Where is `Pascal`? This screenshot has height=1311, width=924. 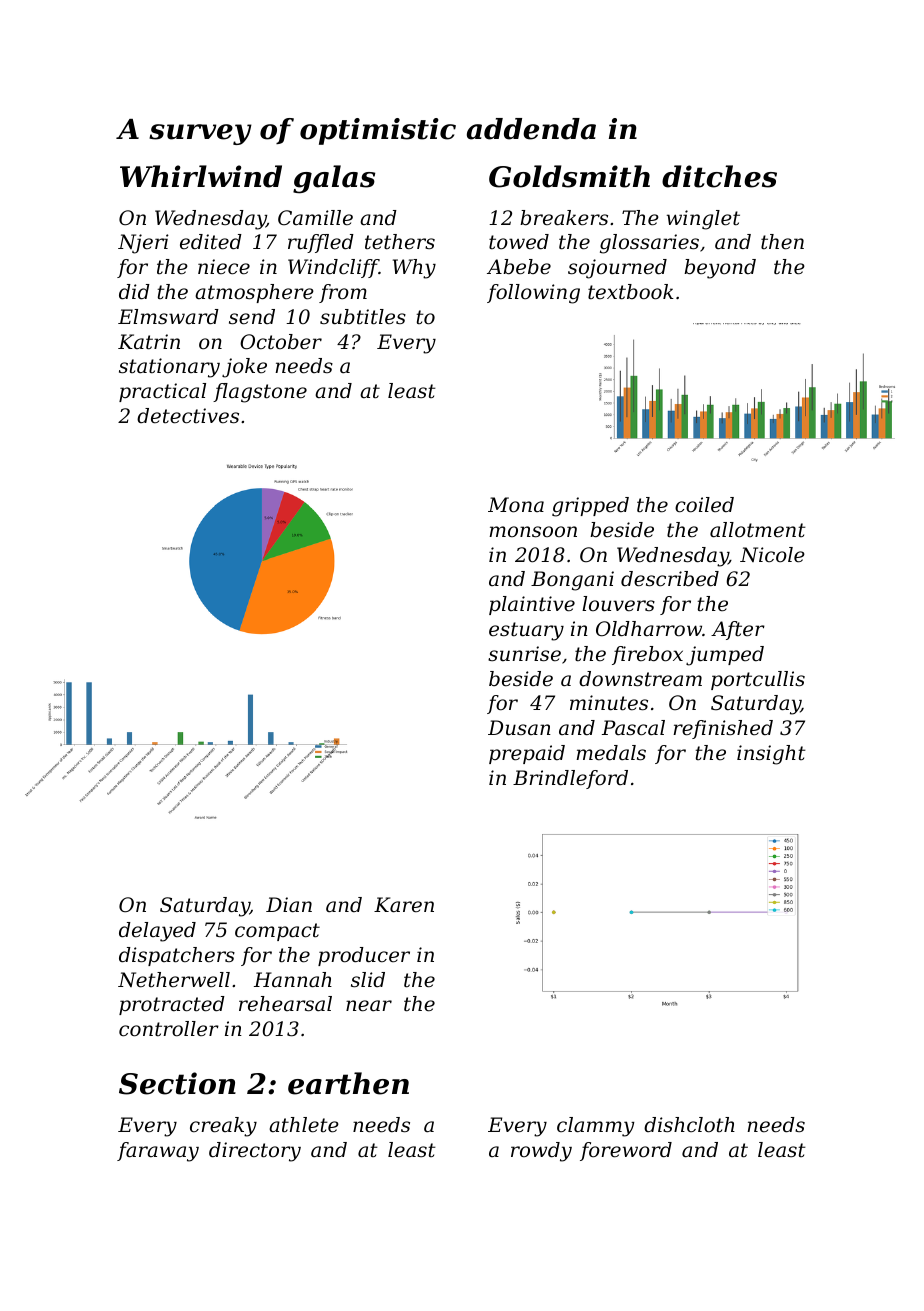
Pascal is located at coordinates (633, 728).
